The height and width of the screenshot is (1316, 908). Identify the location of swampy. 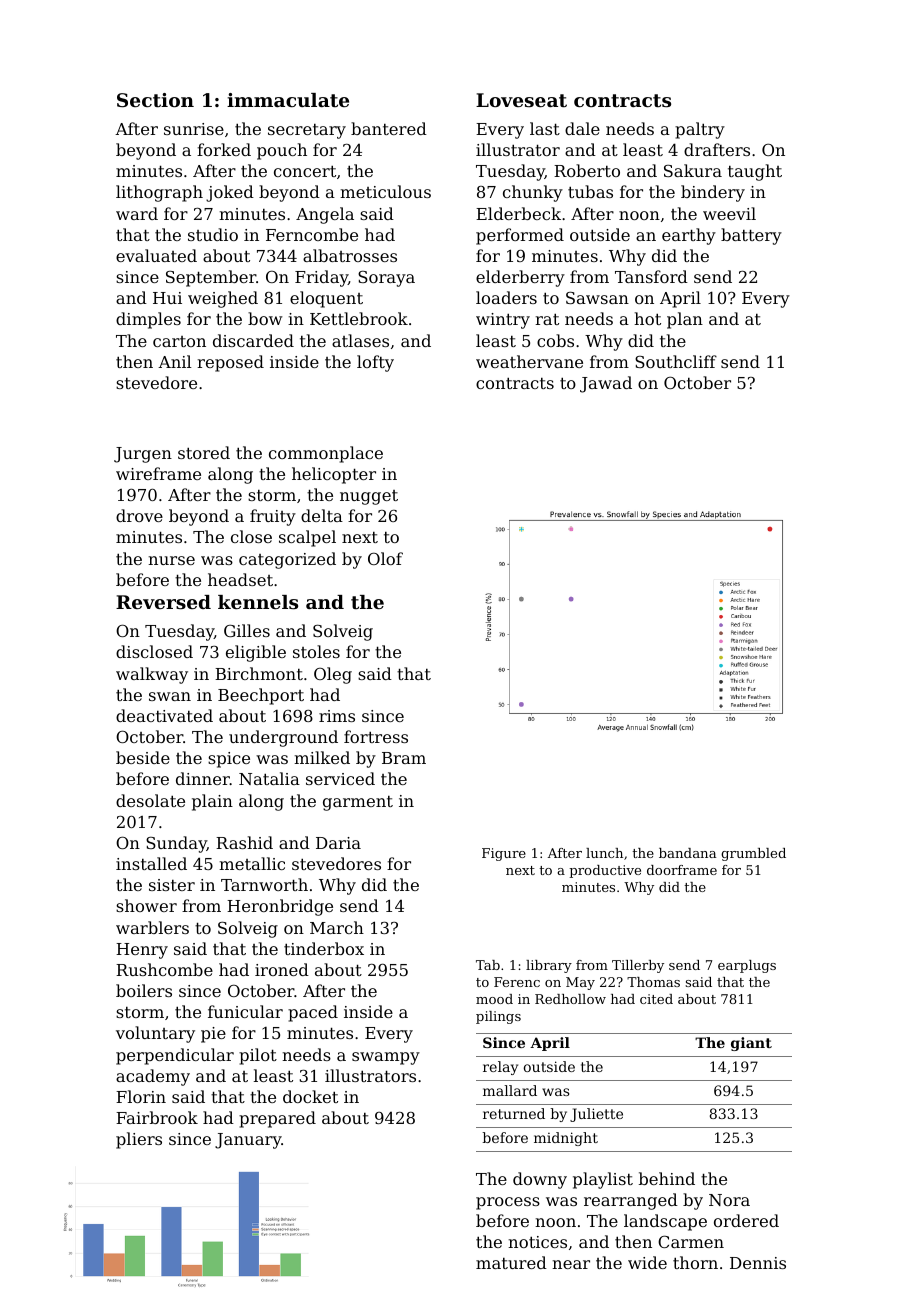
(386, 1058).
